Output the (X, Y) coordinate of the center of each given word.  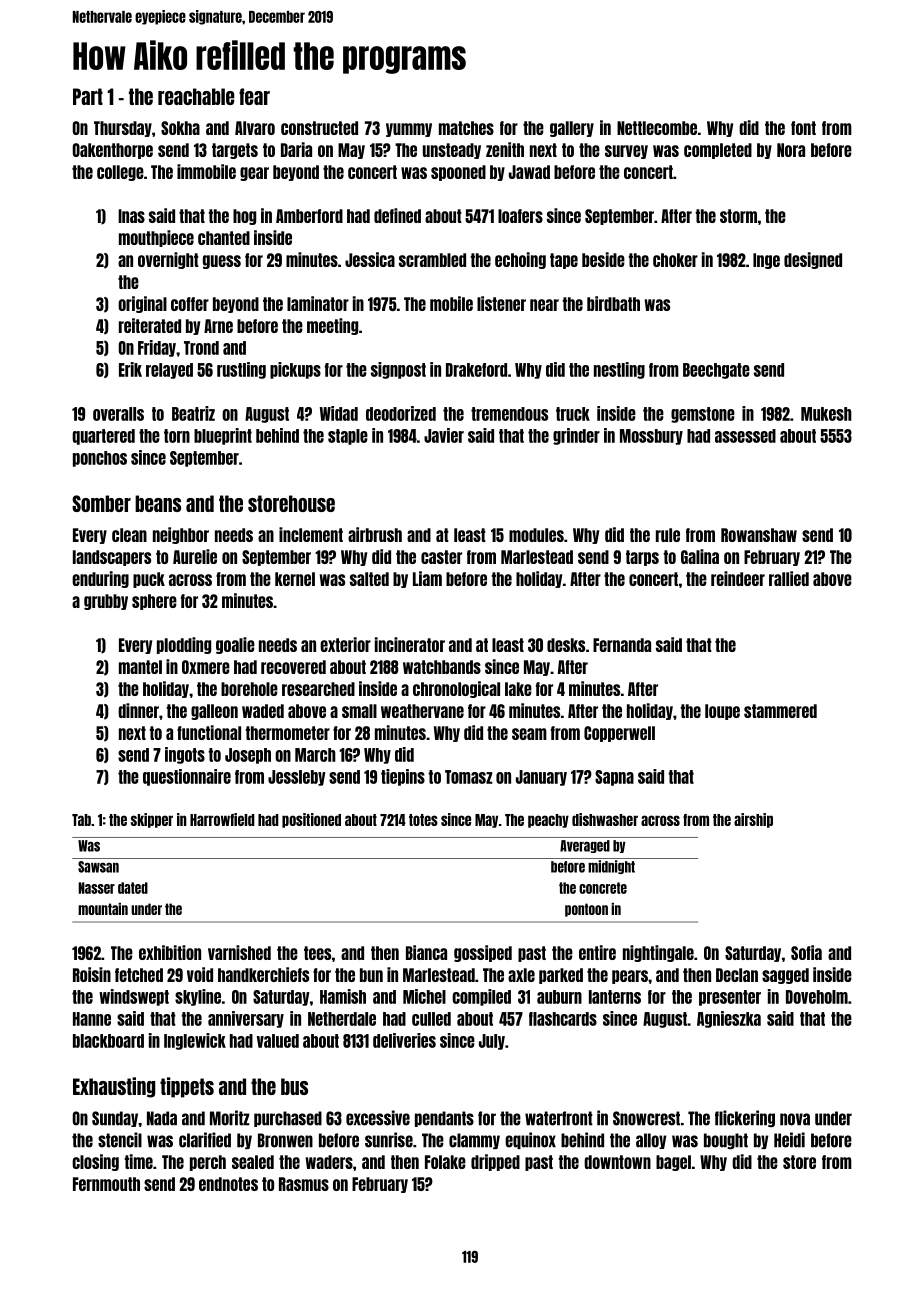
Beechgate (716, 371)
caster (441, 557)
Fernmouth (106, 1184)
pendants (444, 1119)
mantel (140, 667)
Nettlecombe (657, 128)
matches (466, 128)
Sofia (806, 952)
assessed (745, 436)
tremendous (509, 414)
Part (88, 96)
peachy (548, 821)
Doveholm (817, 997)
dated (133, 888)
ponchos (100, 459)
